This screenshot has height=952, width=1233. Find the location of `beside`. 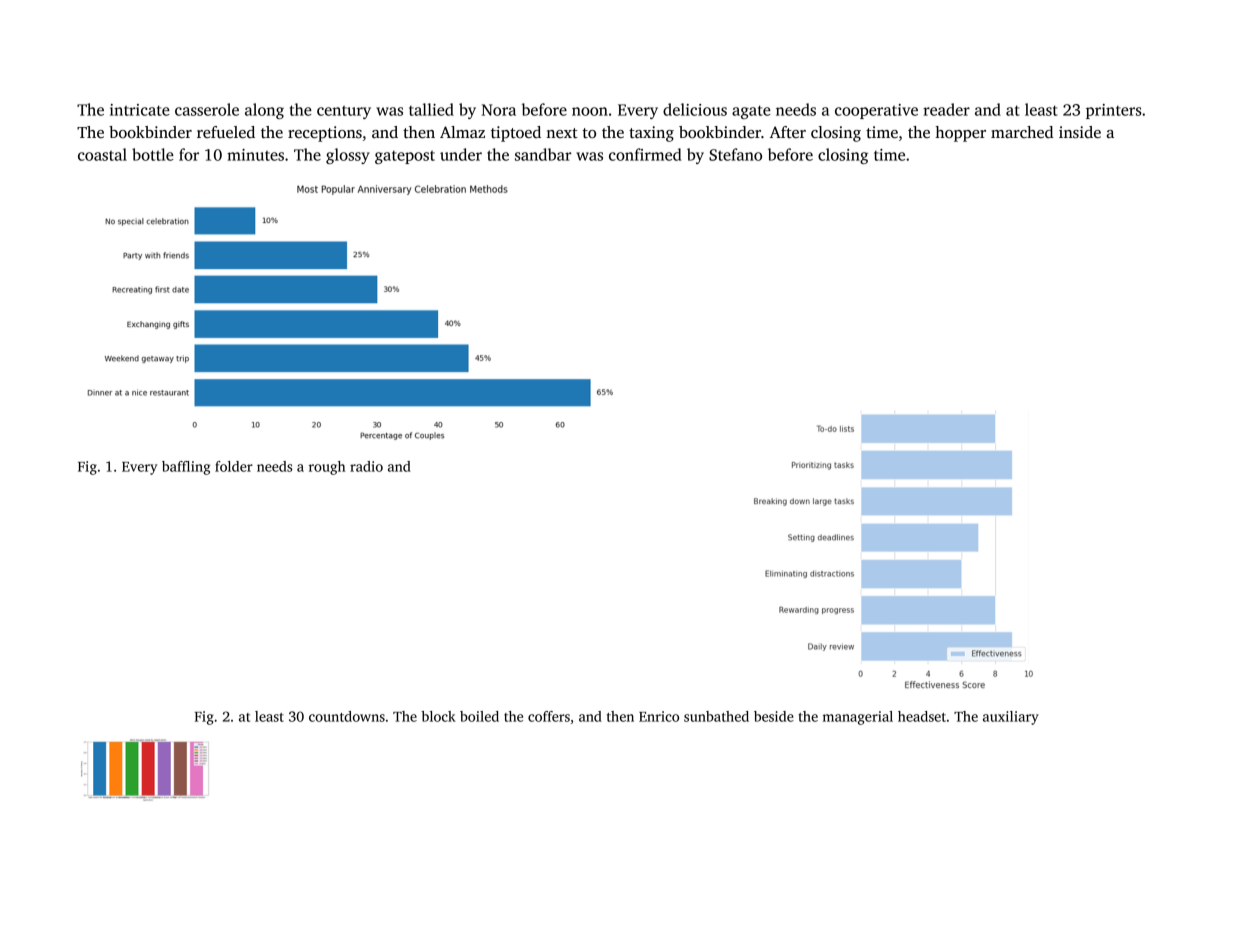

beside is located at coordinates (774, 716).
